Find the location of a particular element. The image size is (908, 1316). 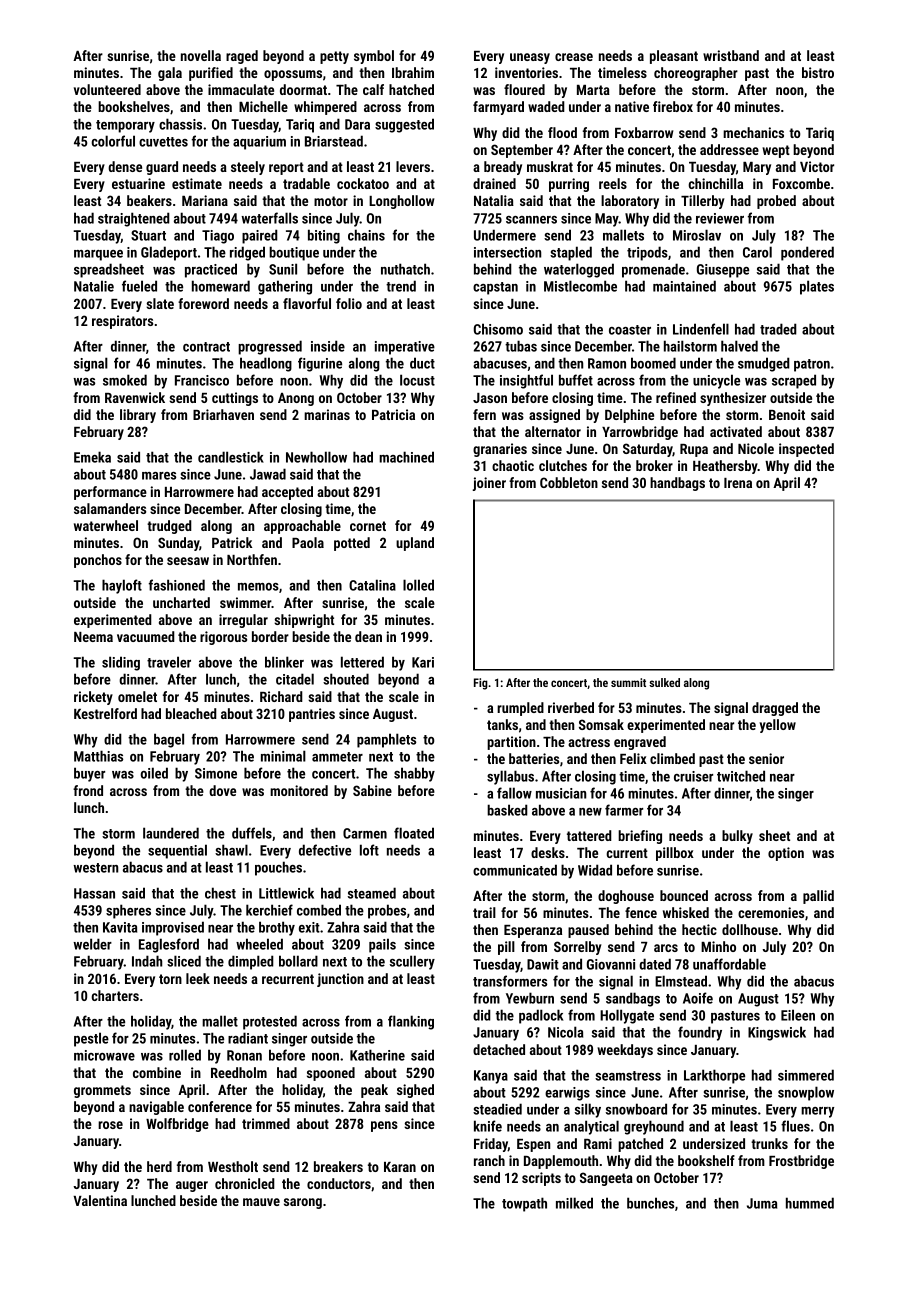

chains is located at coordinates (366, 235).
